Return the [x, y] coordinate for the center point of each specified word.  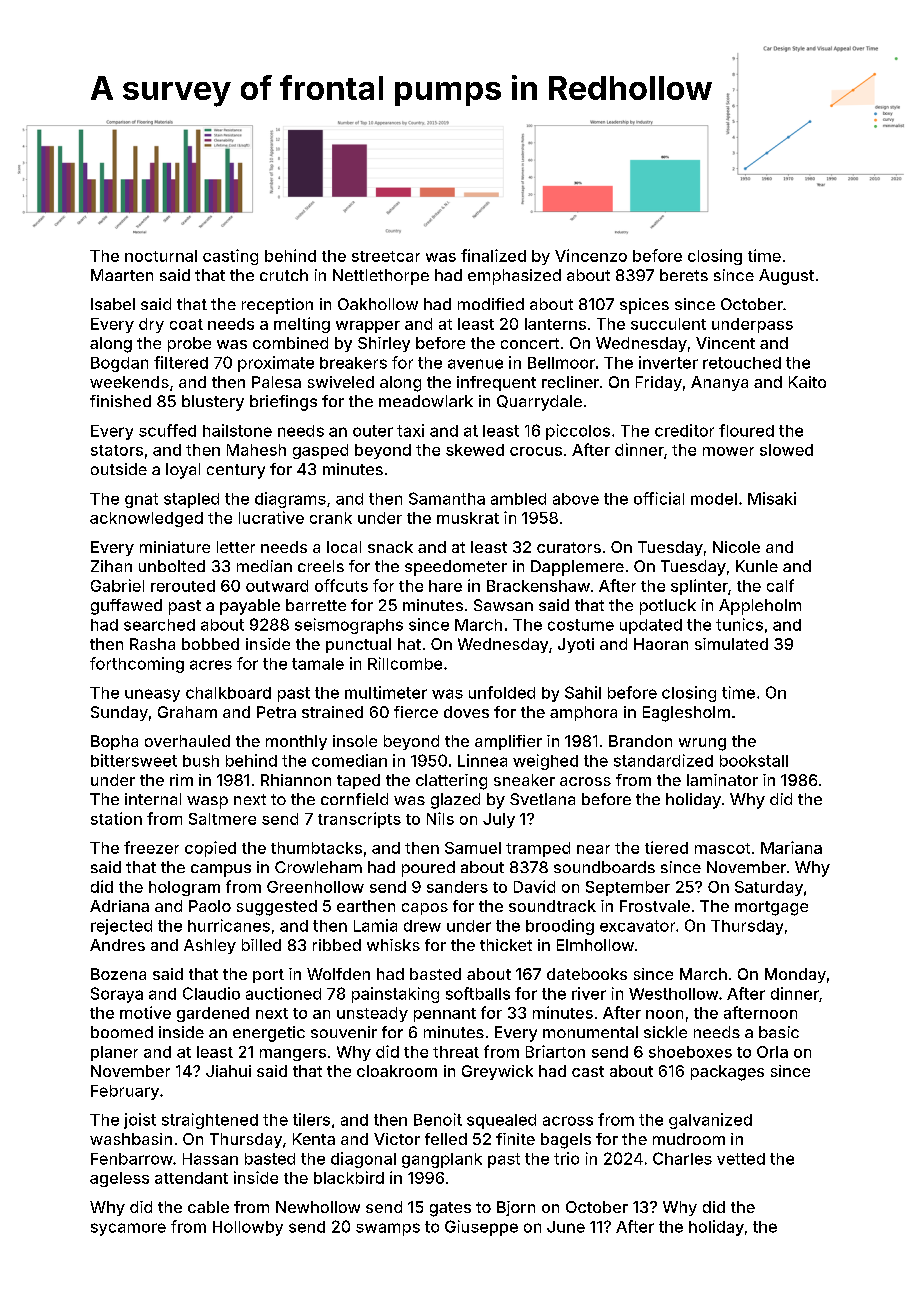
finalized [493, 255]
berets [684, 275]
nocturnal [161, 256]
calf [780, 585]
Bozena [118, 974]
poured [428, 869]
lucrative [271, 517]
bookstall [754, 761]
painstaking [395, 995]
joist [140, 1121]
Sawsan [503, 605]
